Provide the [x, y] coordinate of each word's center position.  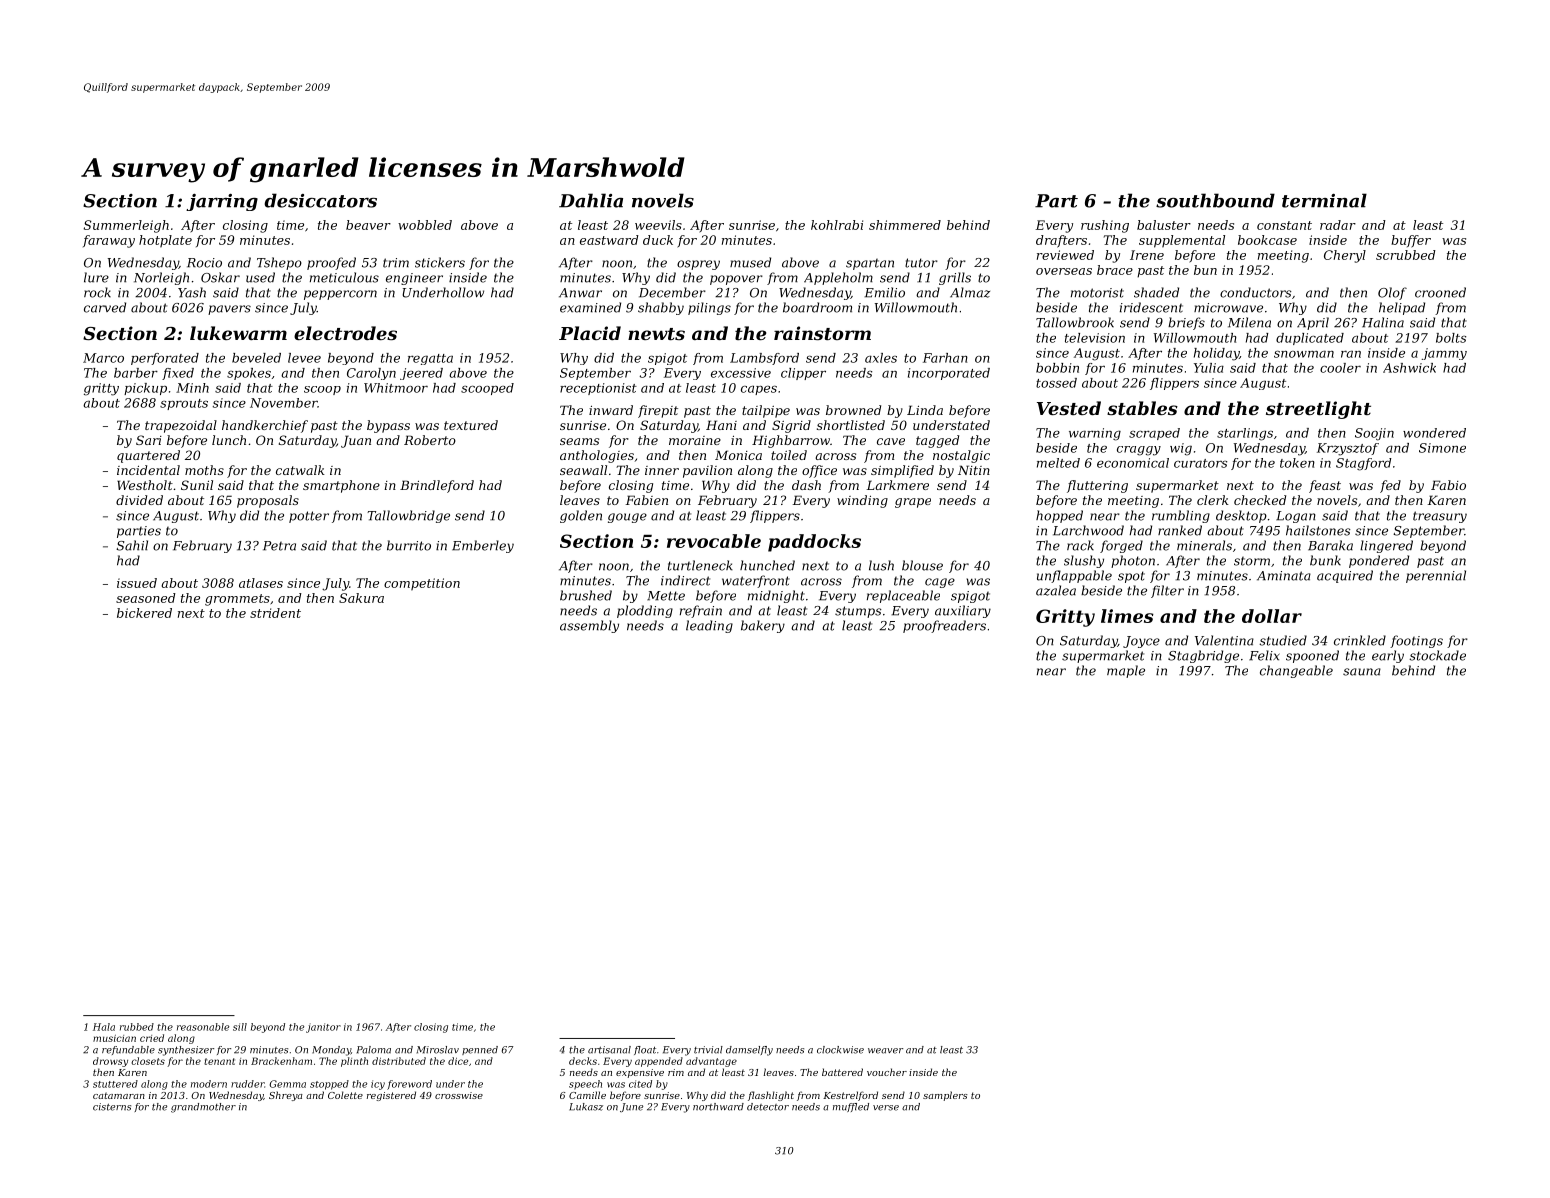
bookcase [1267, 240]
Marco [103, 358]
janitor [323, 1028]
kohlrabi [837, 225]
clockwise [840, 1050]
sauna [1362, 672]
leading [709, 626]
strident [275, 613]
